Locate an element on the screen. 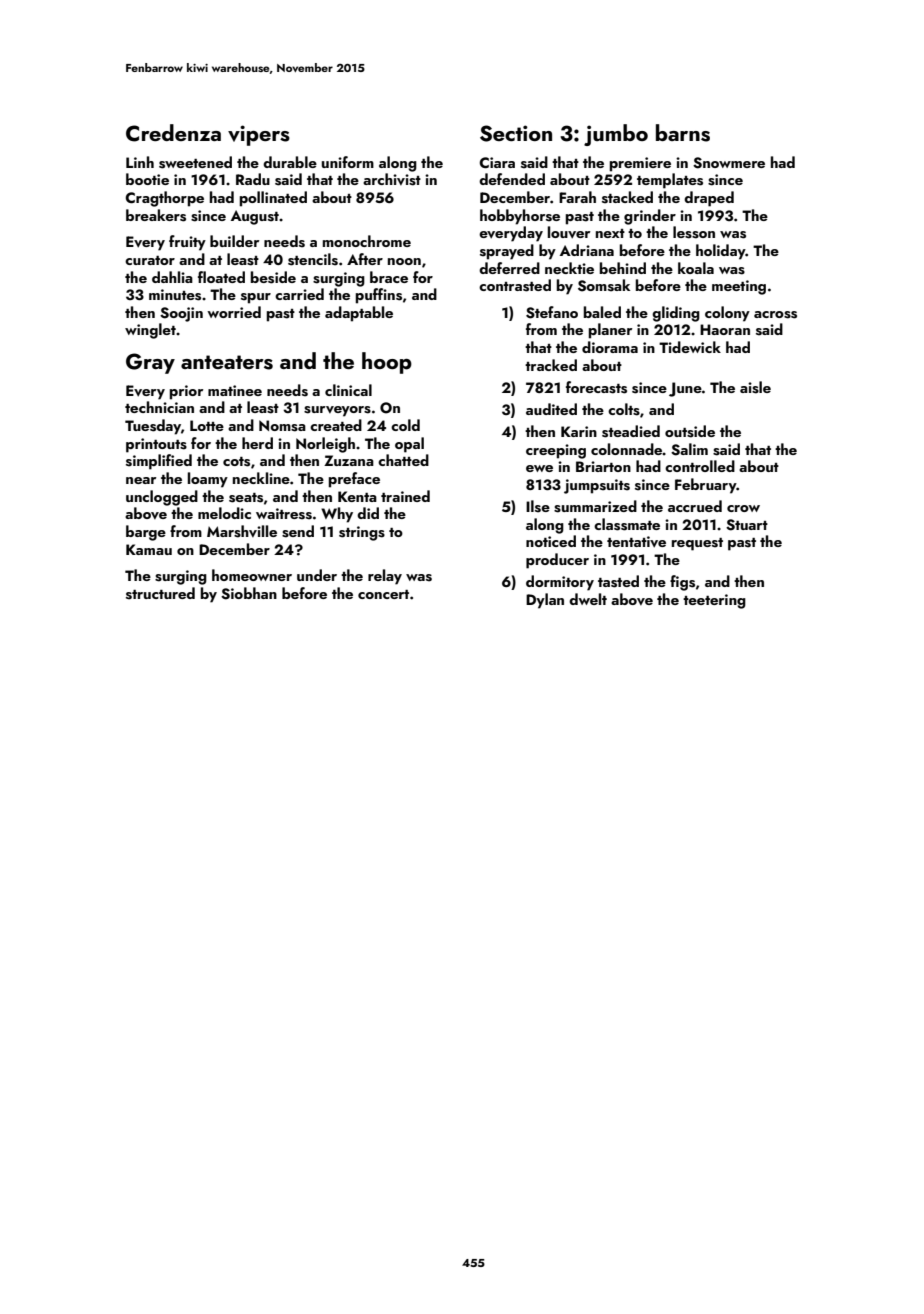  breakers is located at coordinates (156, 215).
